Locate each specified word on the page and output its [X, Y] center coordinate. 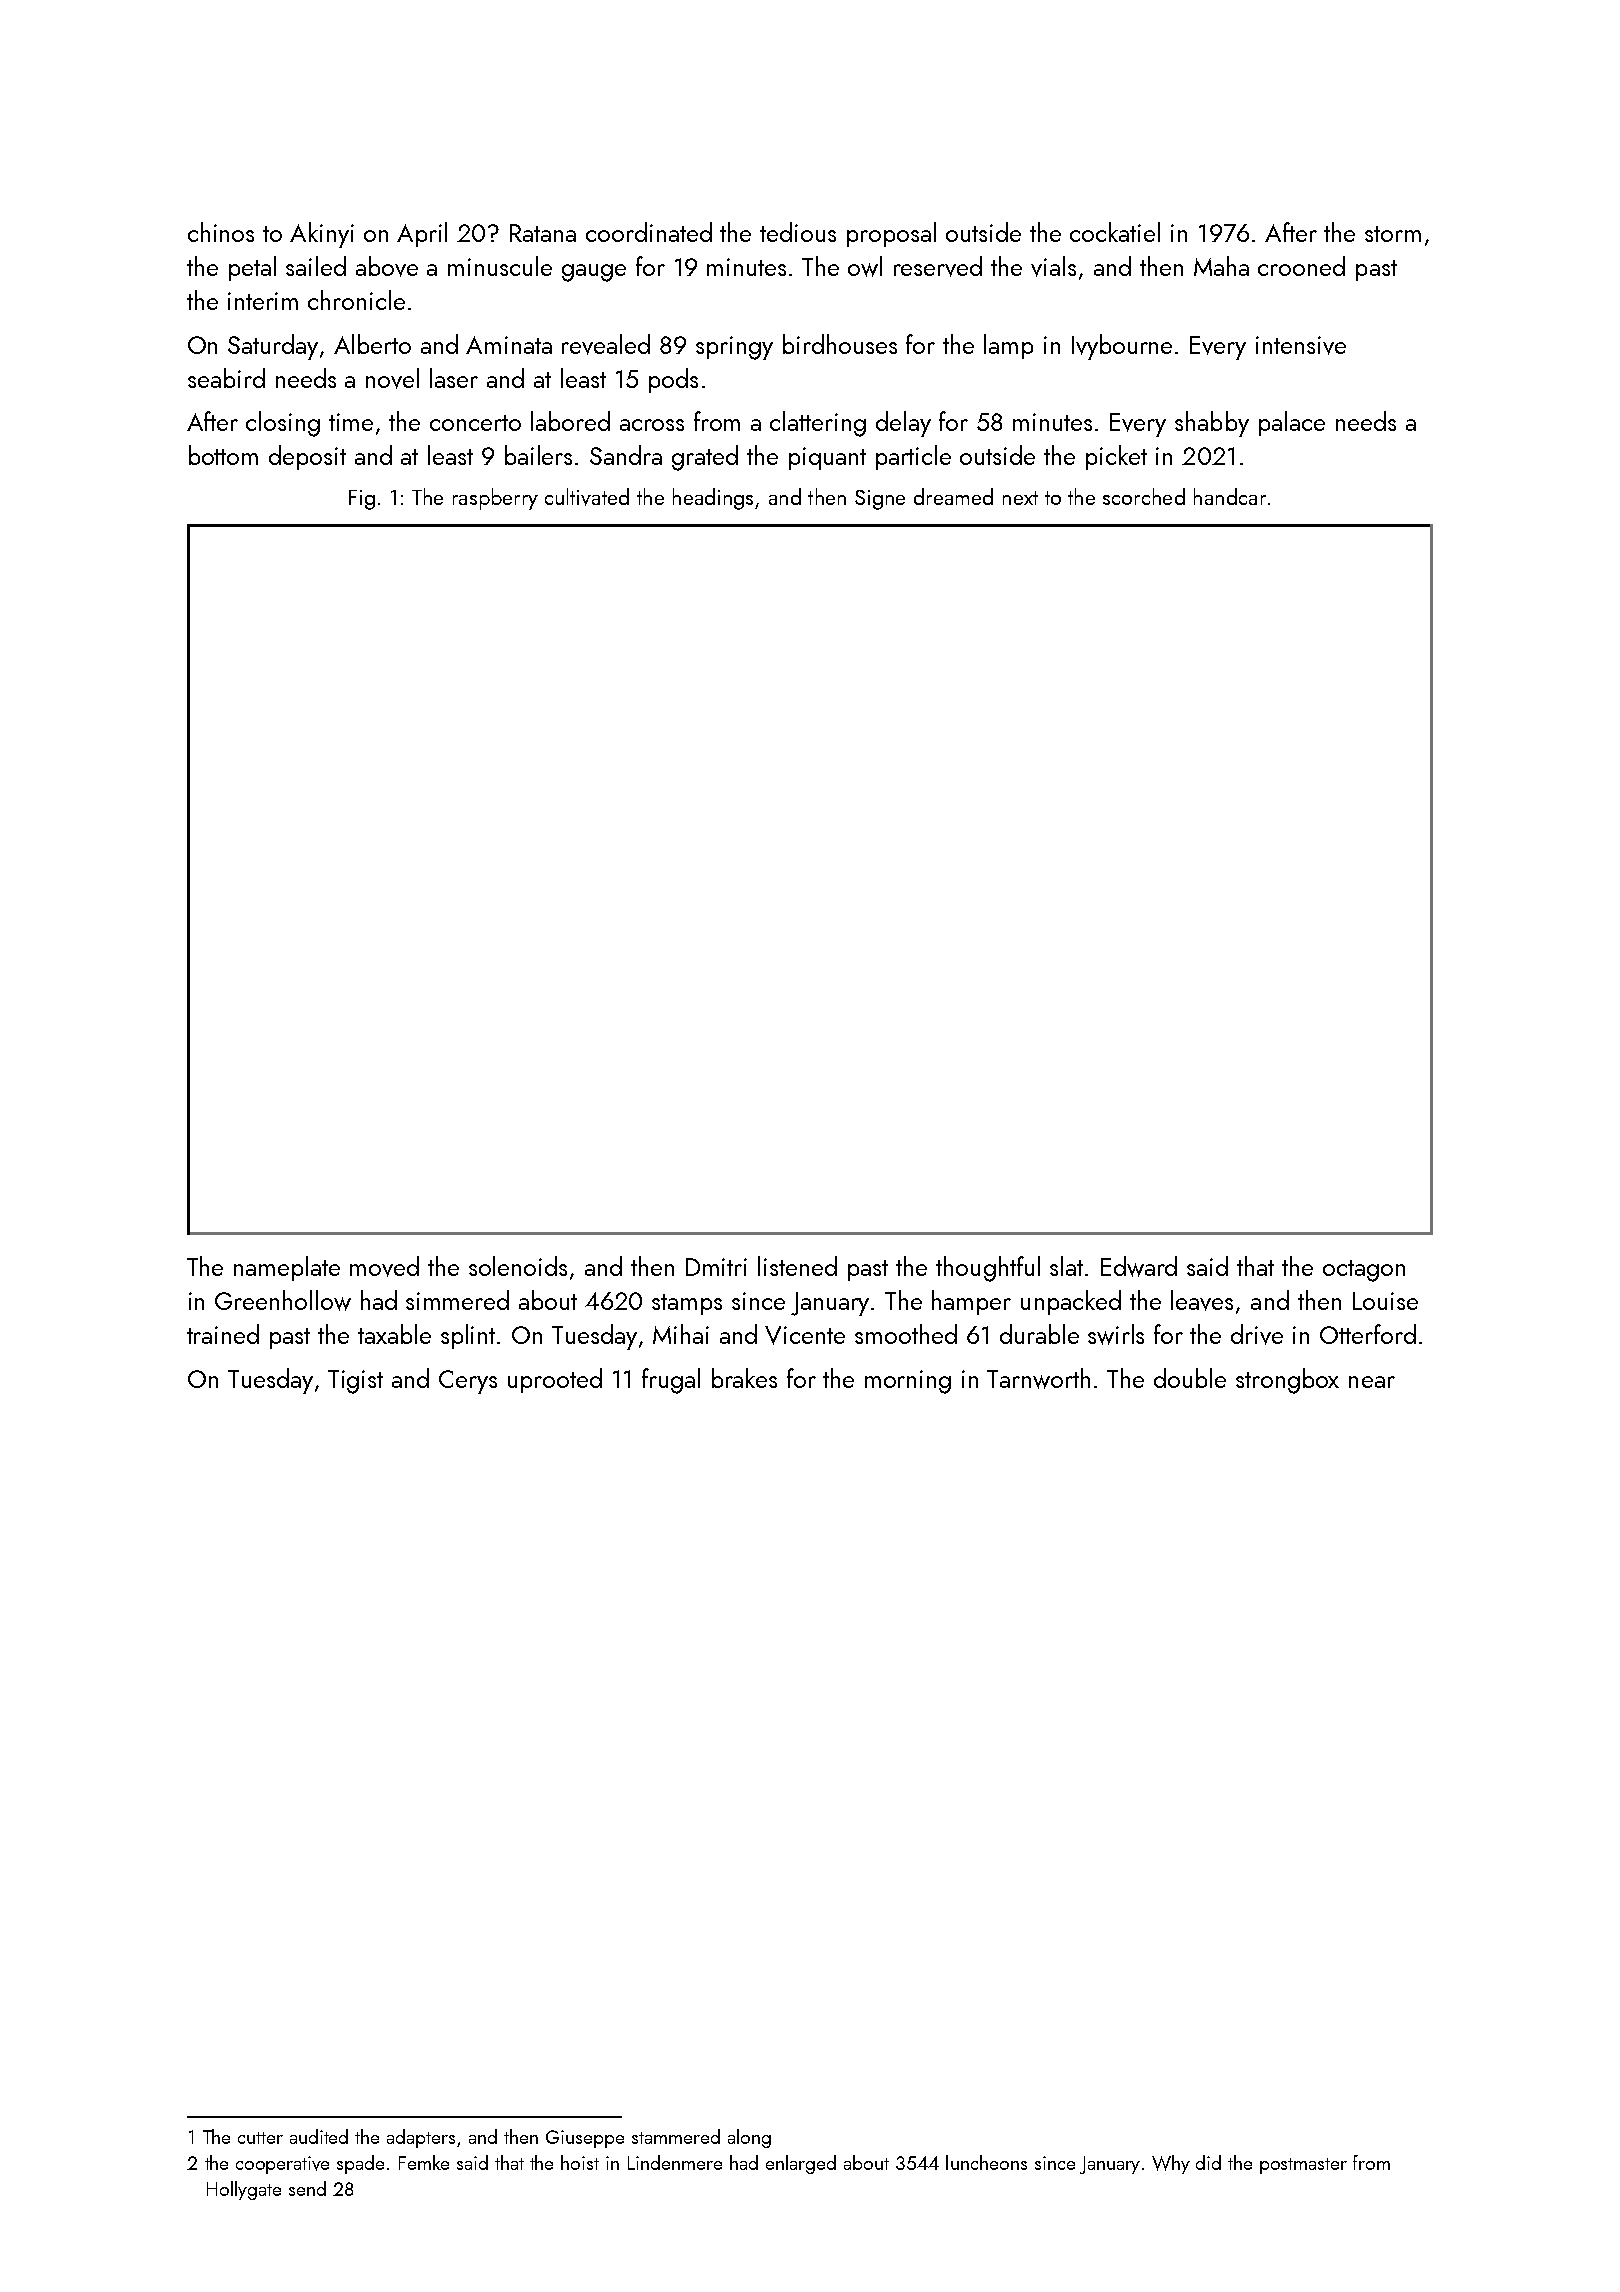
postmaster [1303, 2166]
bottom [223, 455]
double [1190, 1378]
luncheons [986, 2162]
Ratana [543, 233]
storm [1393, 234]
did [1208, 2162]
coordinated [649, 232]
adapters [421, 2138]
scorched [1144, 496]
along [749, 2138]
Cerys [468, 1382]
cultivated [587, 497]
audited [319, 2136]
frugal [671, 1381]
